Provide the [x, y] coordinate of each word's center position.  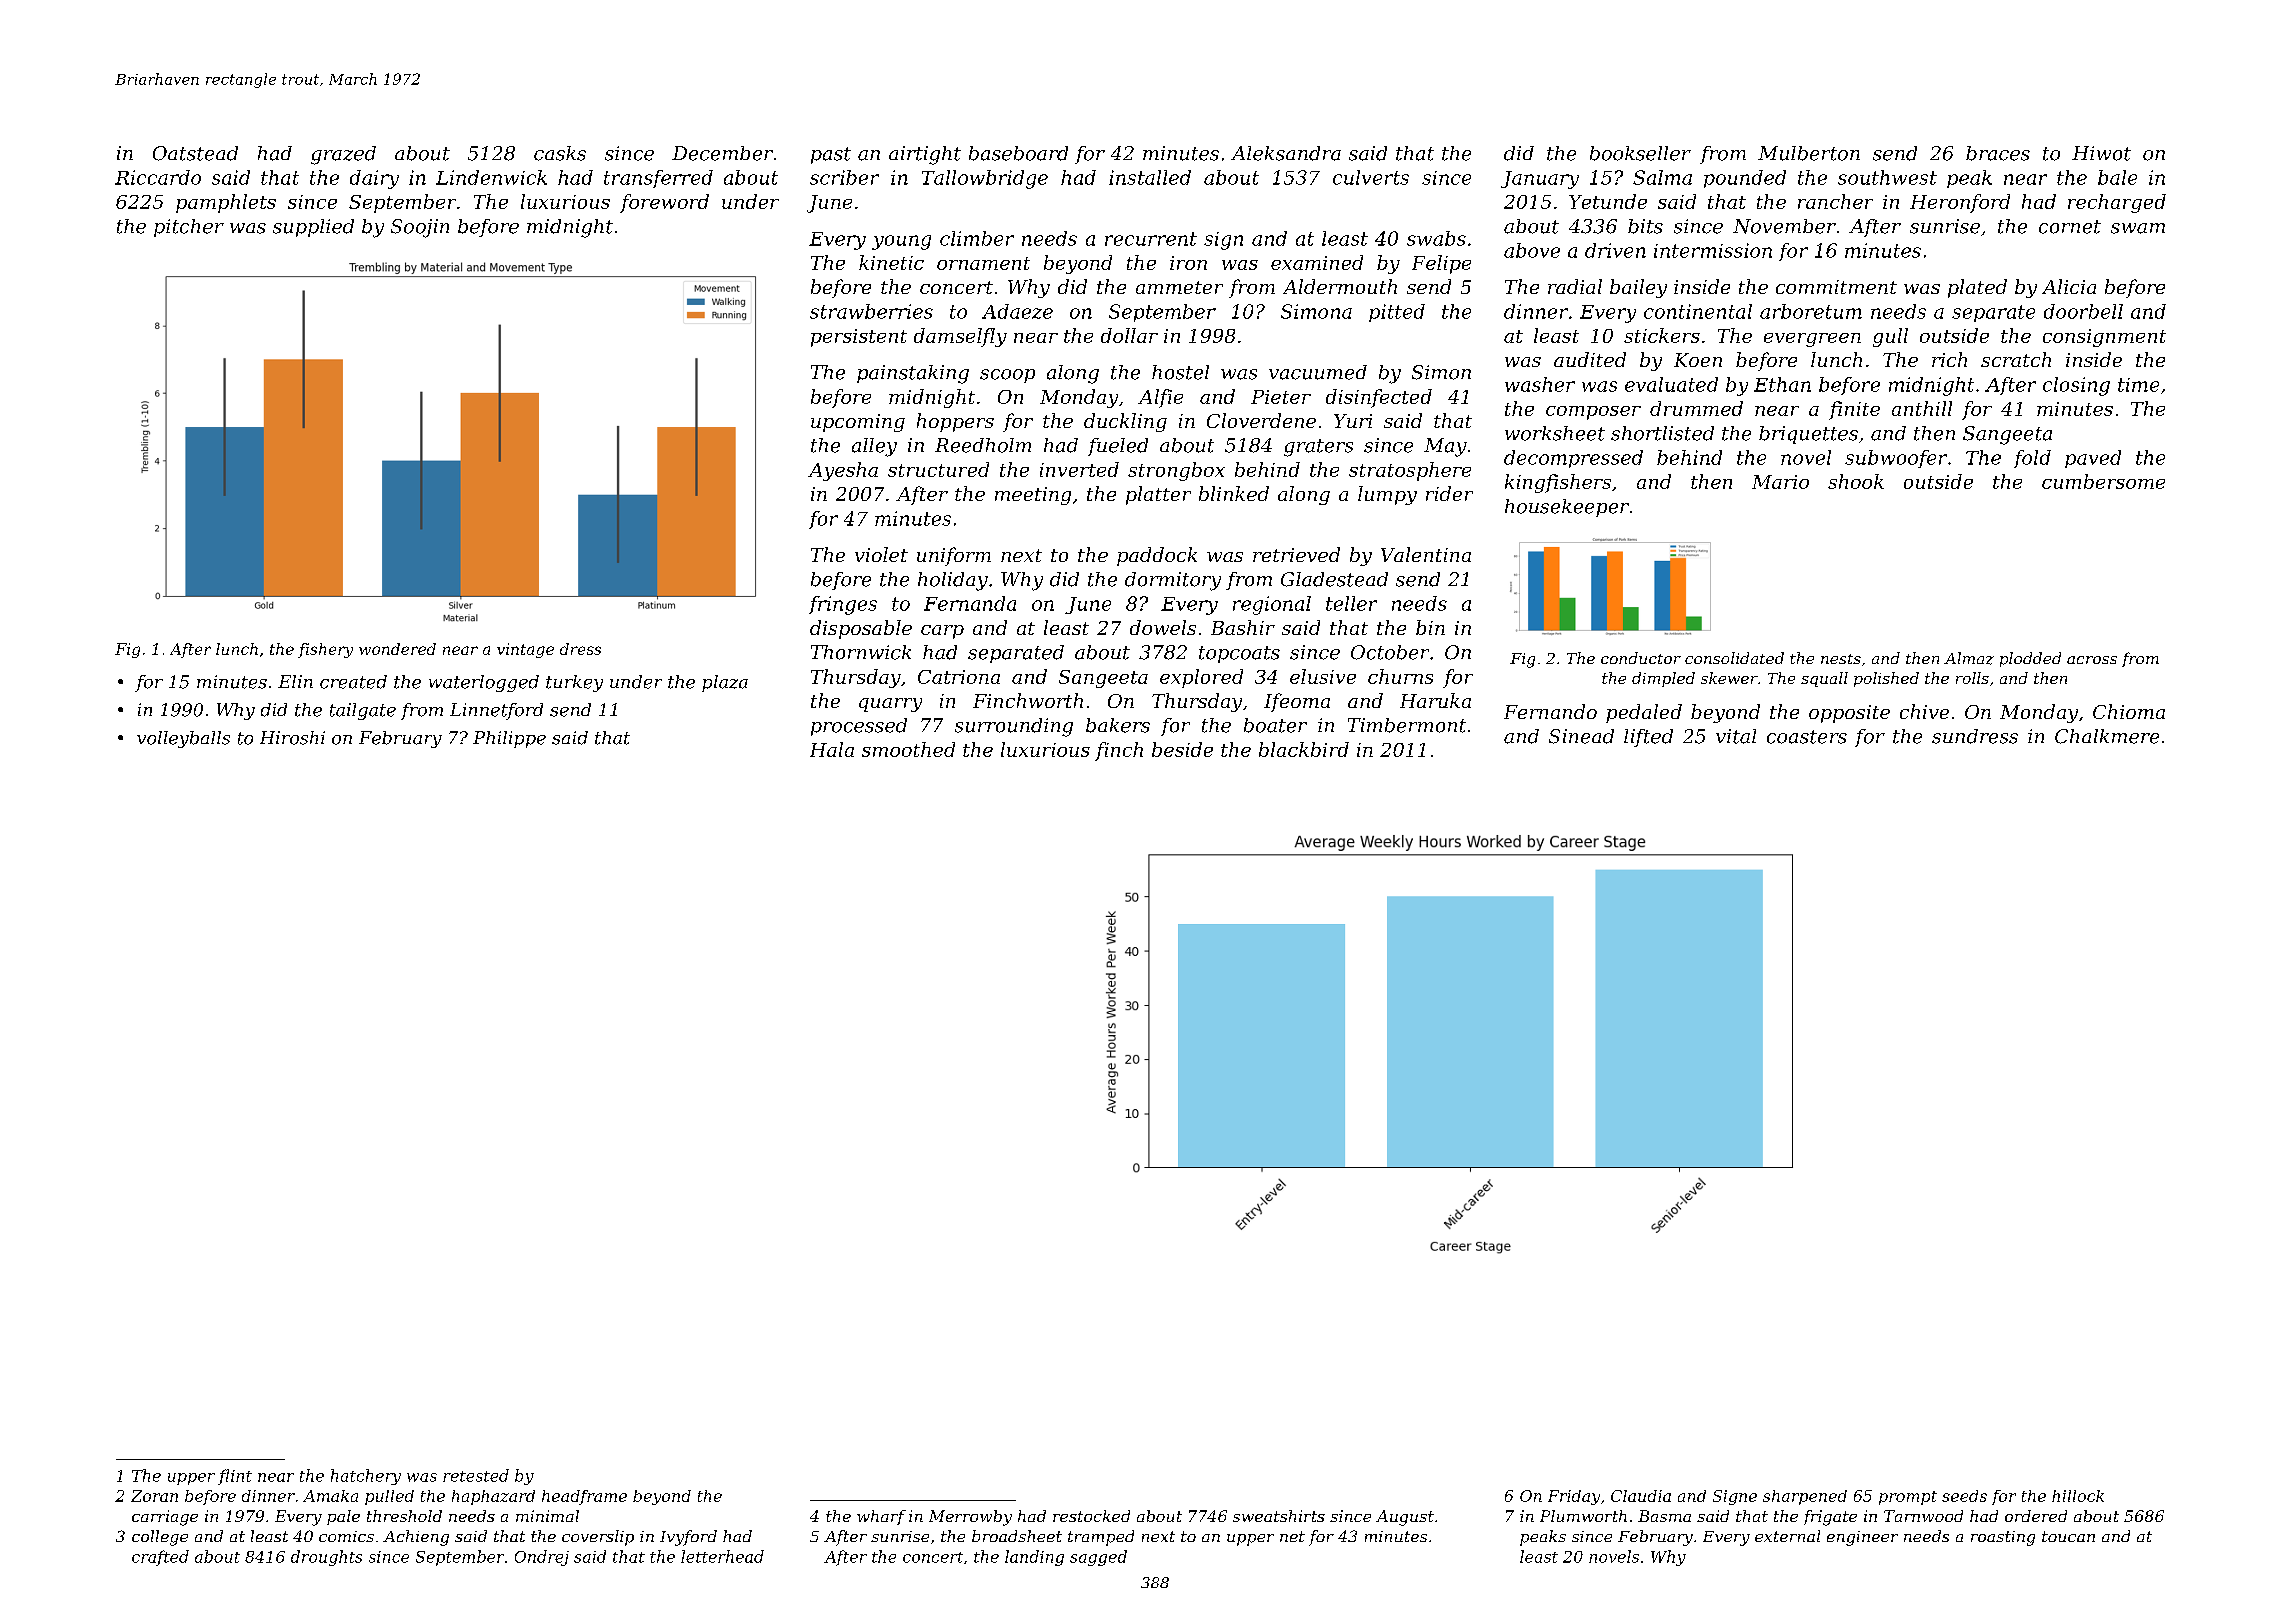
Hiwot [2101, 153]
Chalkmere [2107, 736]
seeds [1964, 1496]
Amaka [330, 1496]
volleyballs [183, 739]
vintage [525, 650]
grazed [343, 155]
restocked [1091, 1516]
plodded [2030, 659]
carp [942, 632]
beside [1182, 749]
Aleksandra [1286, 153]
